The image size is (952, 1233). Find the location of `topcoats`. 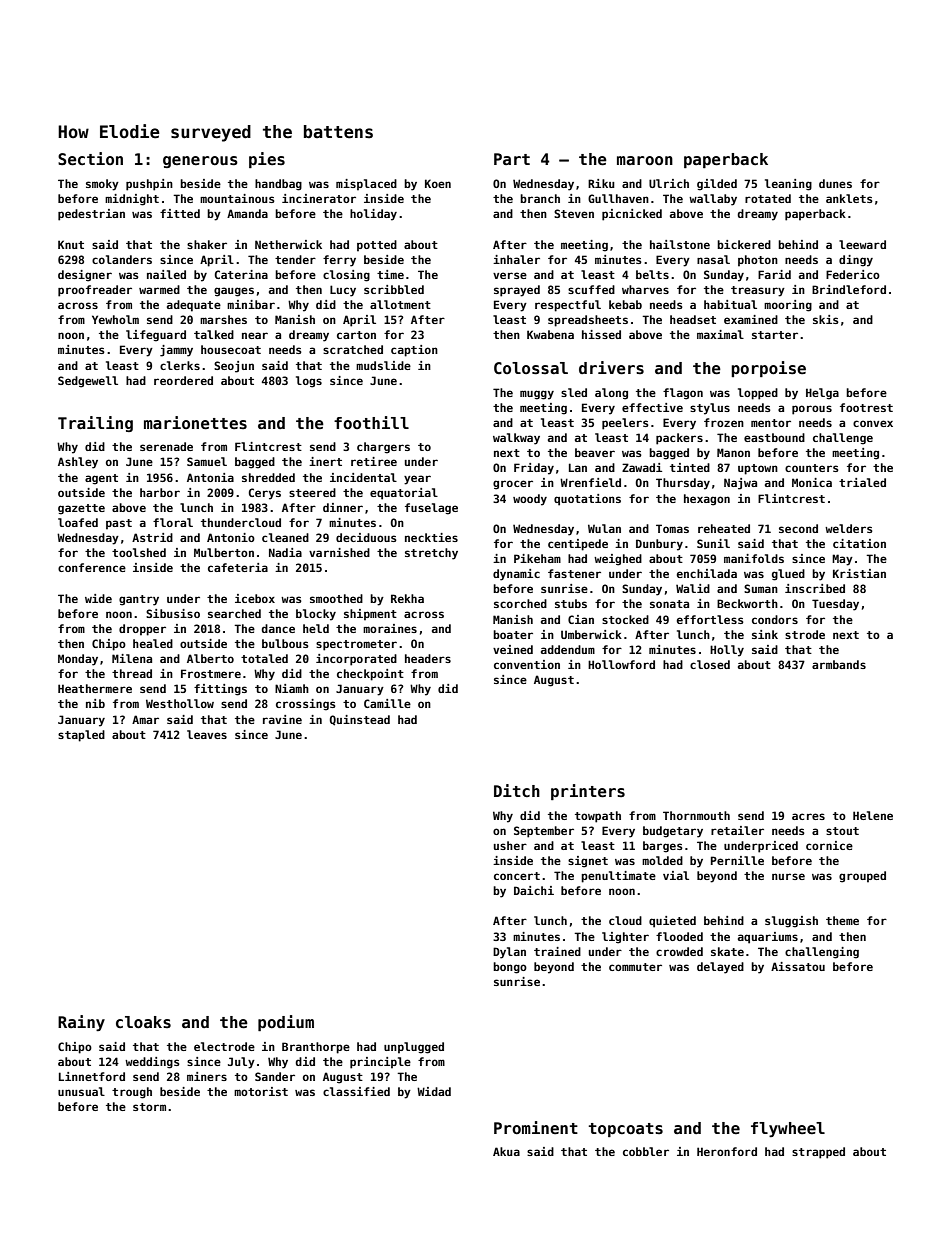

topcoats is located at coordinates (626, 1130).
